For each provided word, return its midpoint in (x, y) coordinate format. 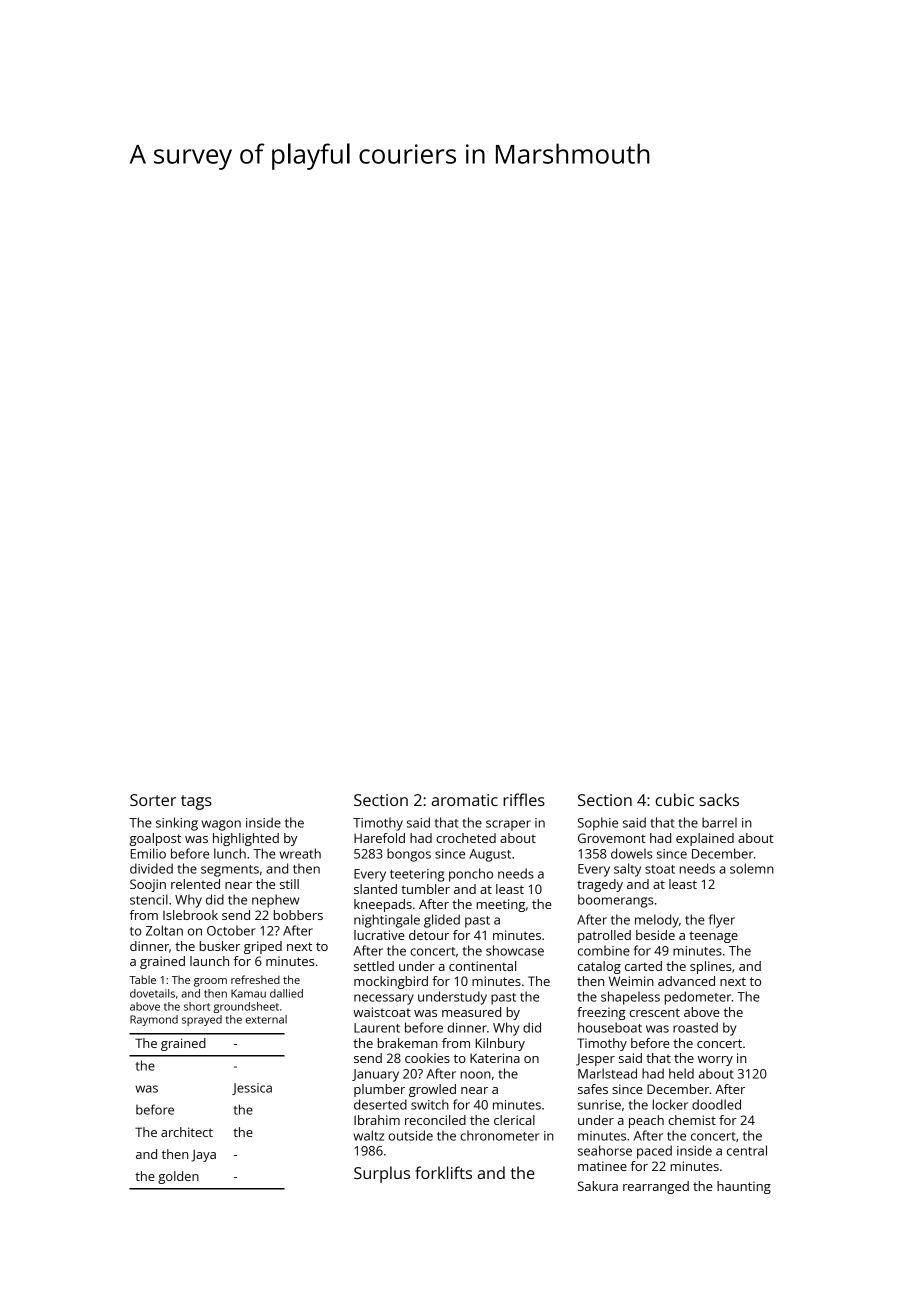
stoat (660, 869)
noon (476, 1075)
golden (178, 1177)
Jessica (252, 1089)
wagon (221, 825)
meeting (501, 905)
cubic (674, 799)
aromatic (464, 800)
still (289, 884)
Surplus (382, 1174)
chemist (692, 1120)
